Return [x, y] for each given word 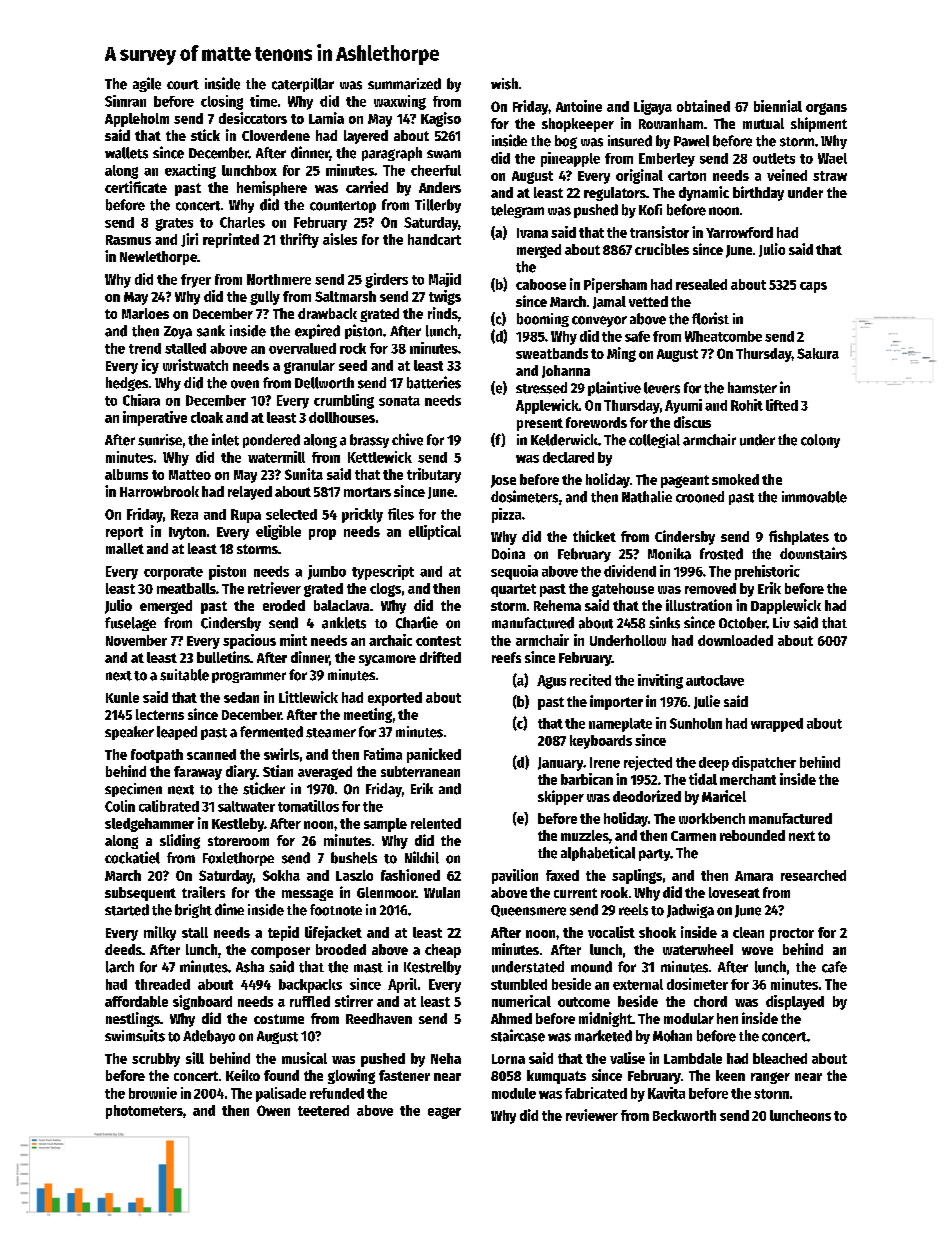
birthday [758, 193]
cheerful [436, 170]
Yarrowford [739, 232]
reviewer [592, 1115]
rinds [443, 313]
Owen [273, 1110]
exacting [190, 171]
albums [126, 474]
